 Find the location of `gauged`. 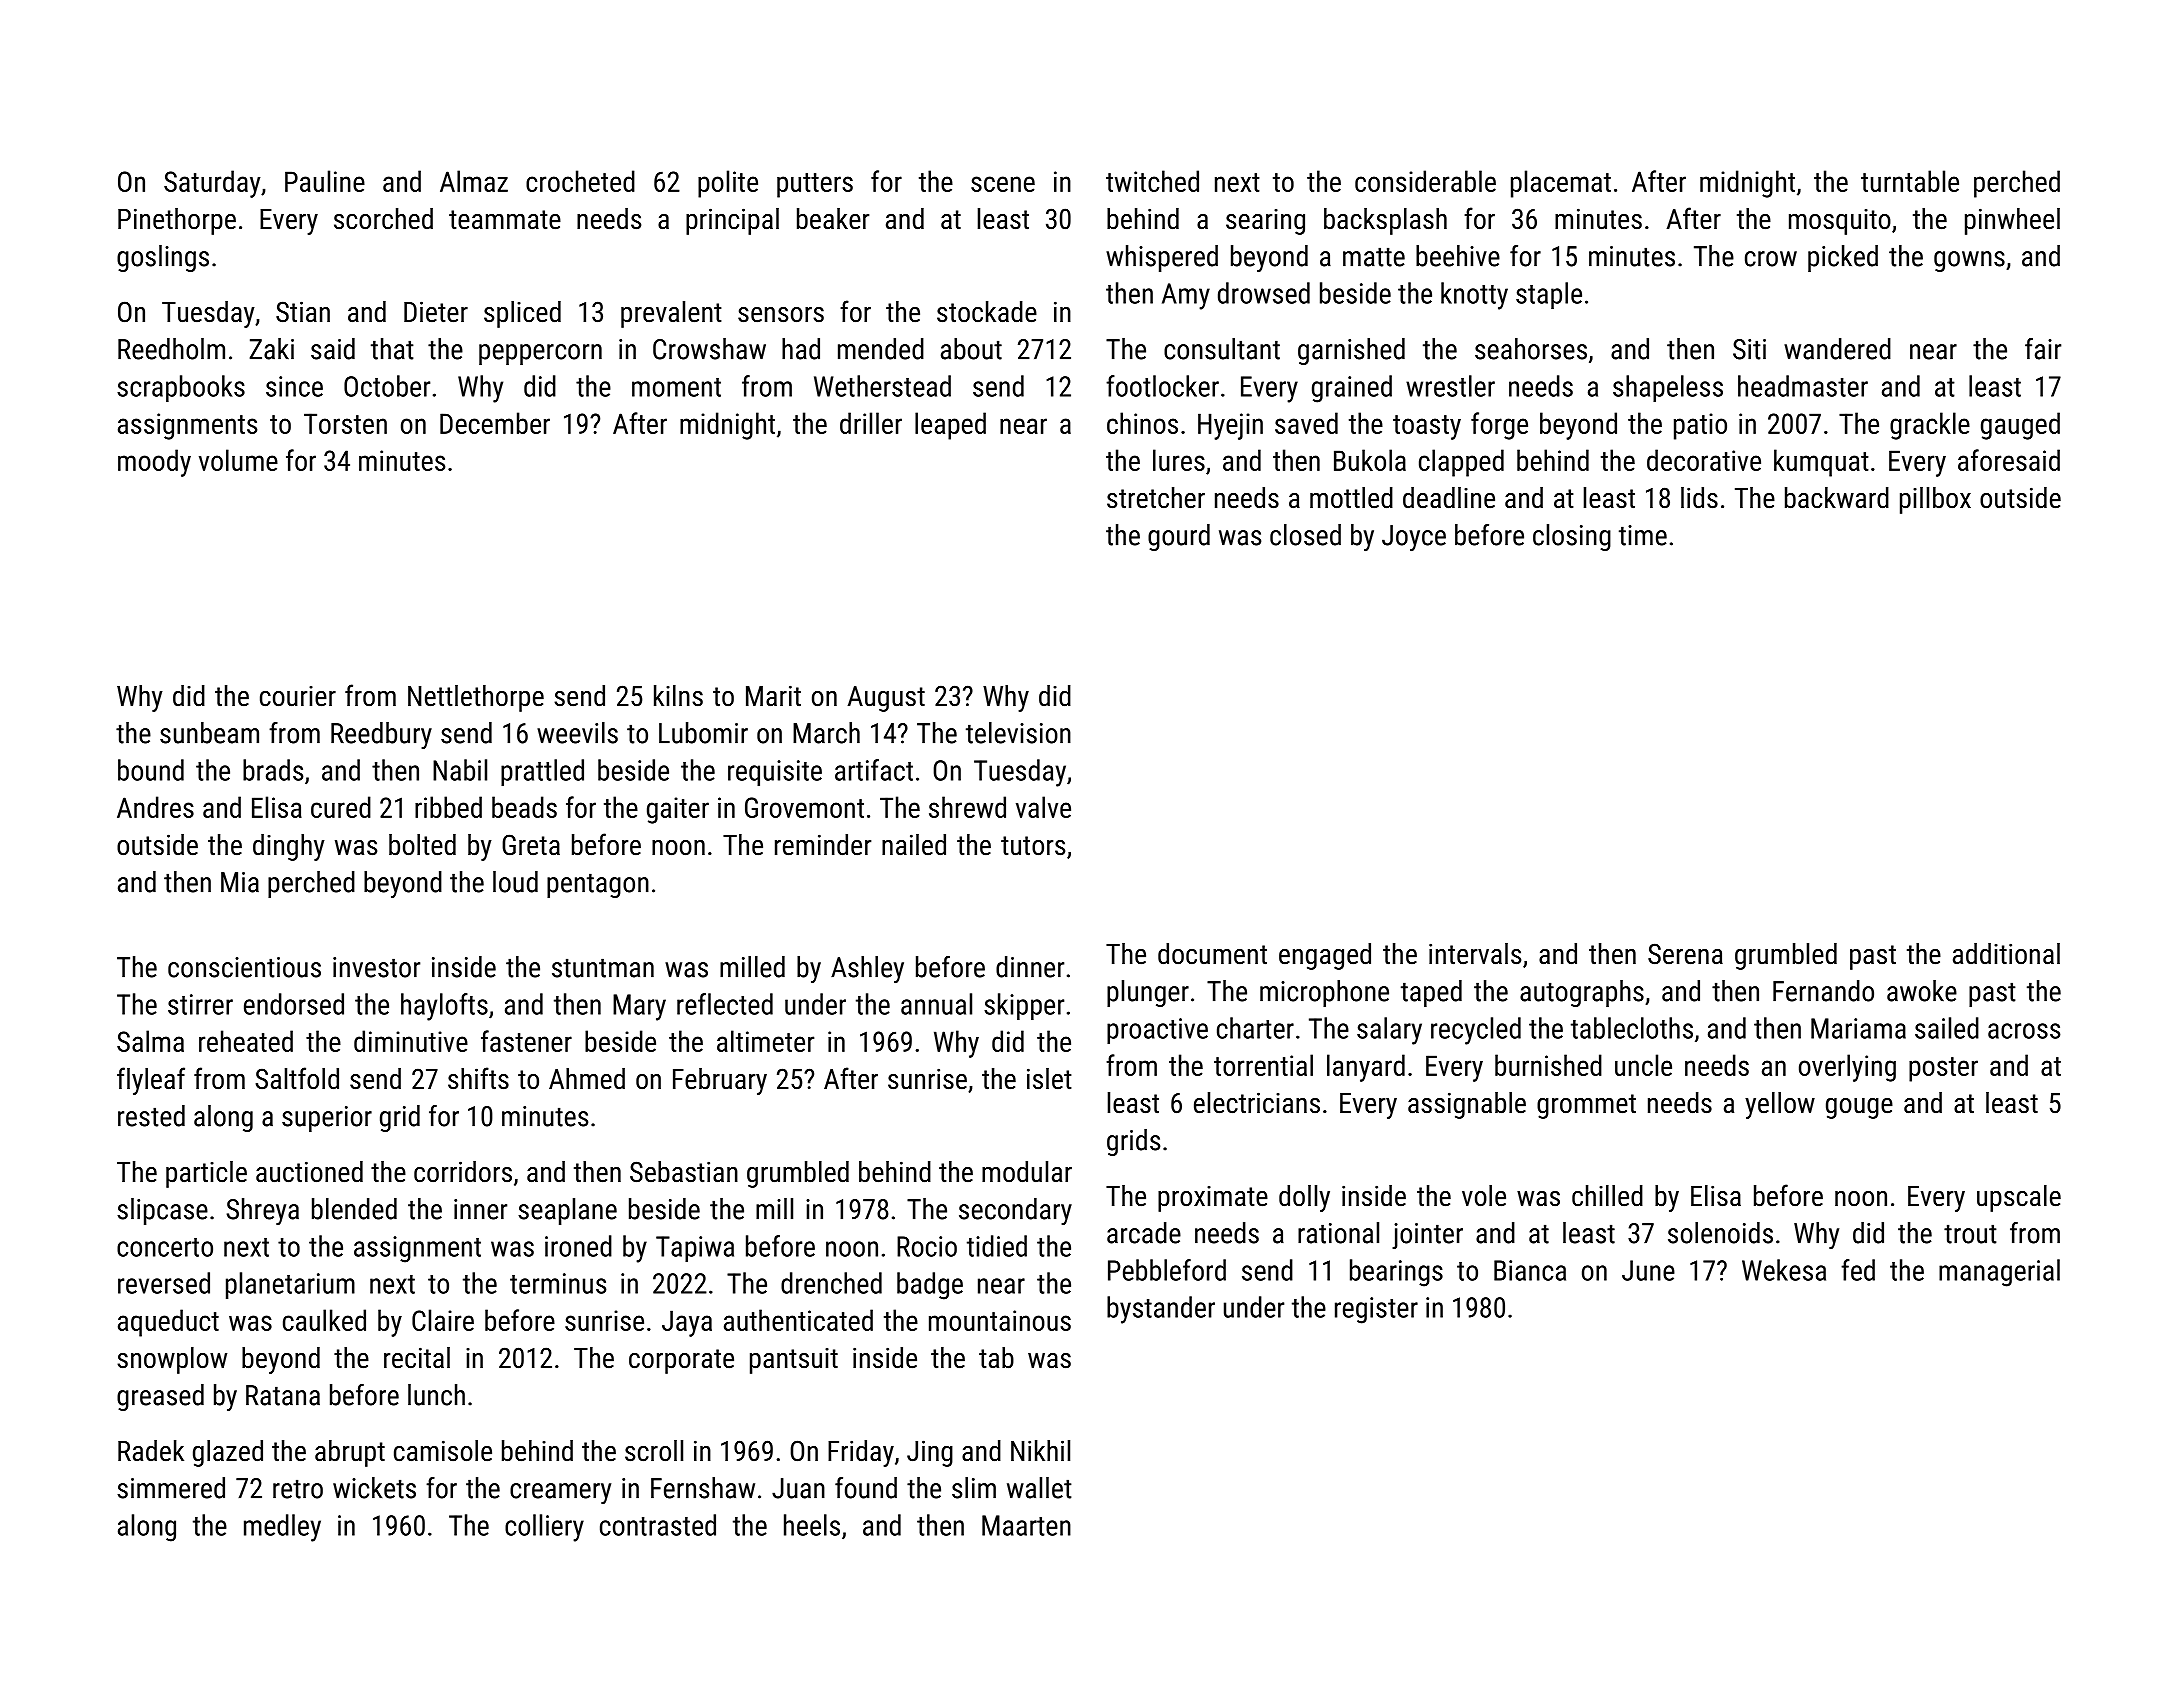

gauged is located at coordinates (2020, 426).
